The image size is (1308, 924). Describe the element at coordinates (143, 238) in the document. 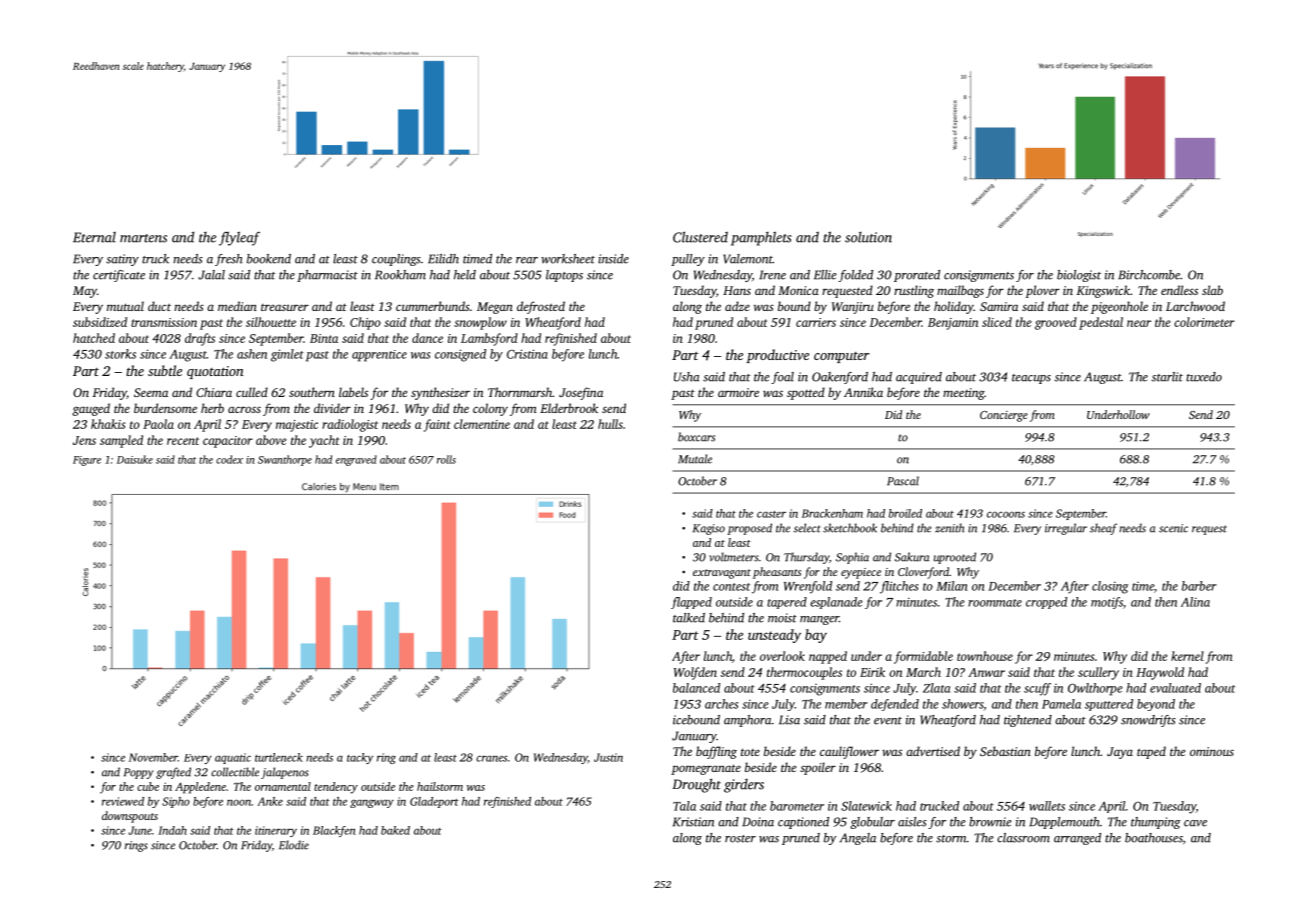

I see `martens` at that location.
